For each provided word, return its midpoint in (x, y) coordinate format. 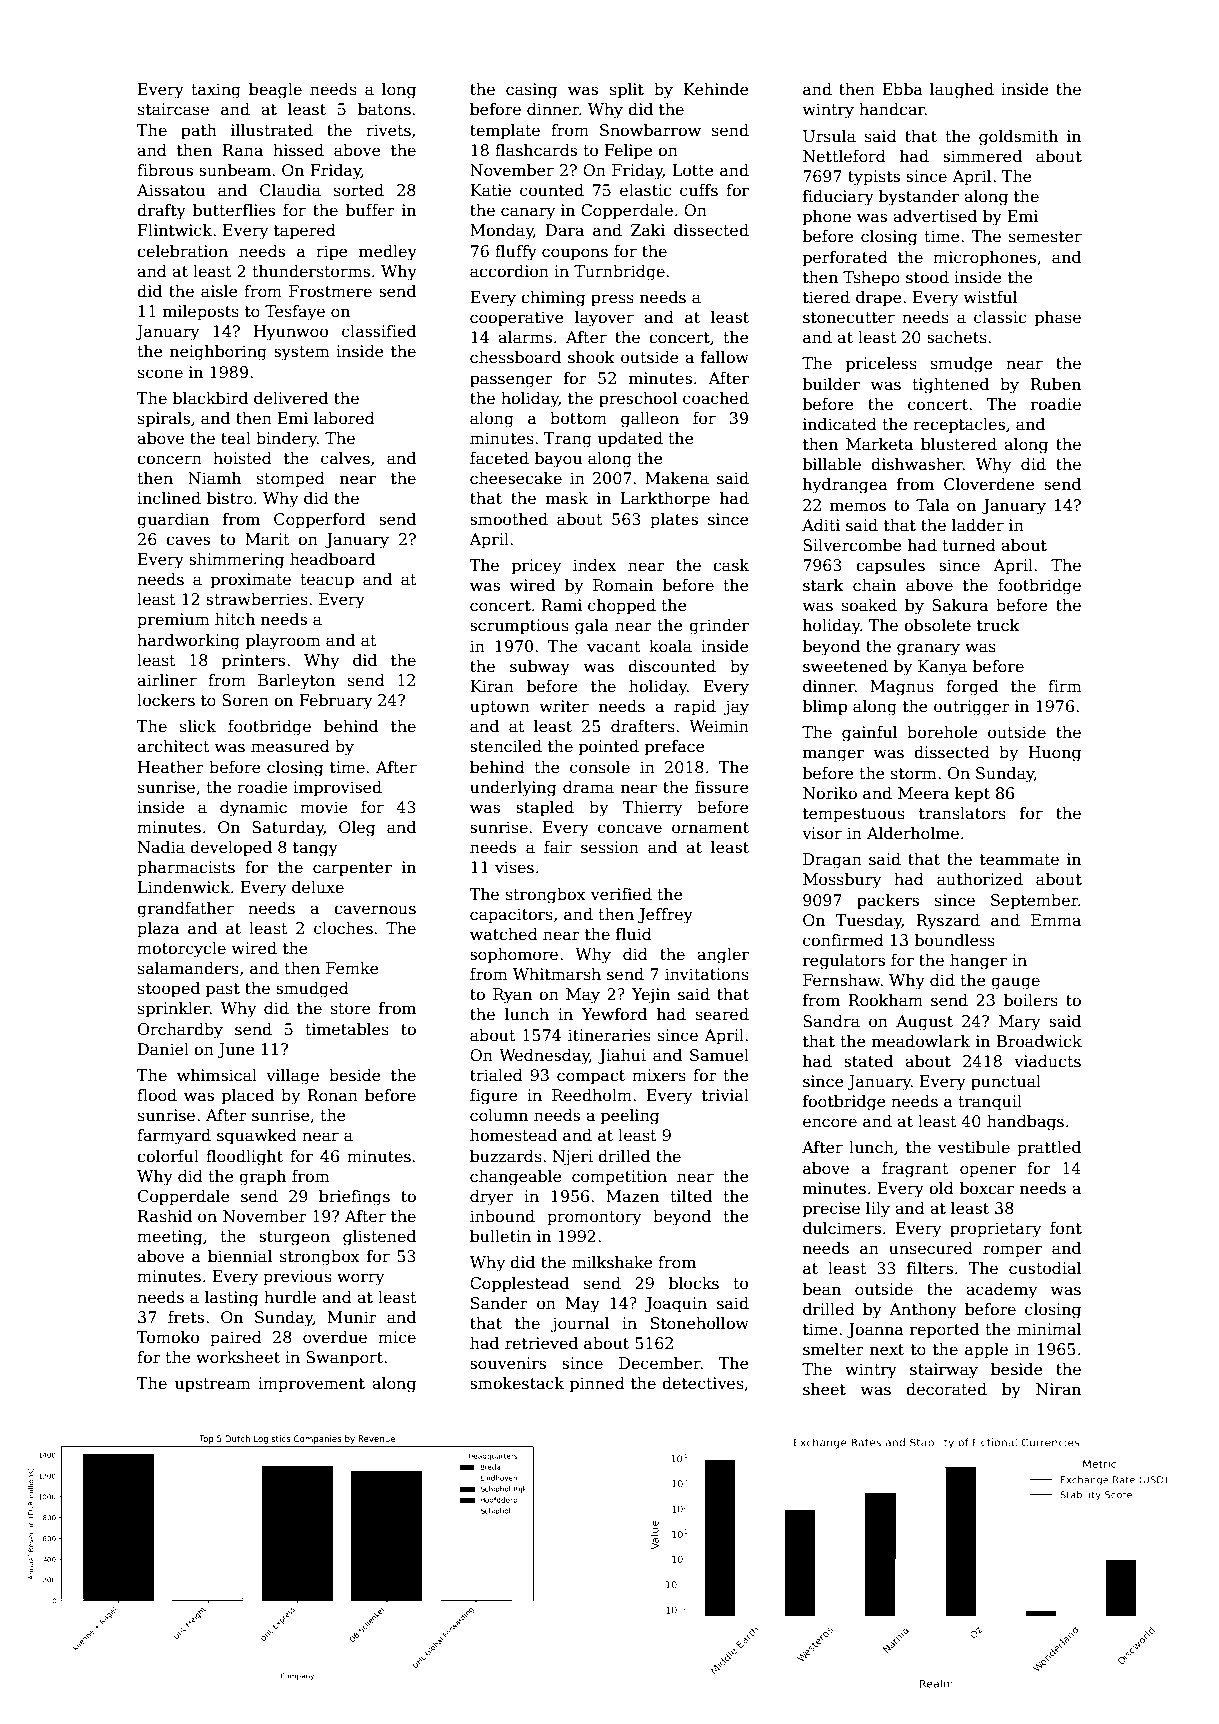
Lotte (693, 170)
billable (832, 464)
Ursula (829, 136)
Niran (1058, 1389)
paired (236, 1339)
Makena (677, 478)
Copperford (319, 521)
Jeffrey (665, 916)
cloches (343, 928)
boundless (955, 940)
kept (972, 795)
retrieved (541, 1343)
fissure (722, 787)
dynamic (253, 809)
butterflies (234, 210)
